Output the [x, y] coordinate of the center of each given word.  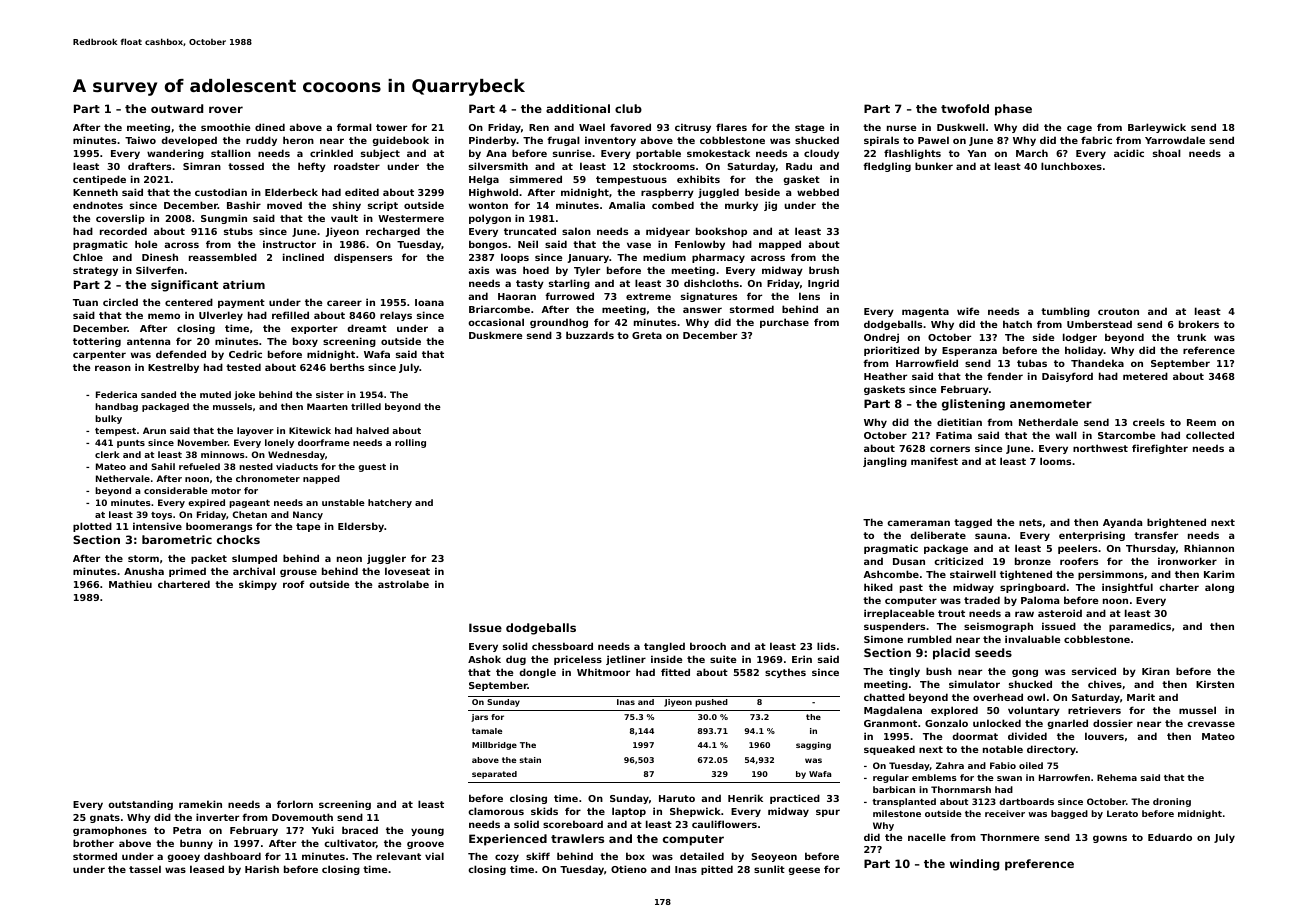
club [628, 108]
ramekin [200, 804]
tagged [973, 523]
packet [209, 559]
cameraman [918, 523]
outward [177, 108]
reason [113, 368]
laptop [629, 812]
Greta [647, 335]
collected [1210, 435]
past [911, 588]
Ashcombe [891, 574]
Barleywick [1157, 128]
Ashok [484, 659]
